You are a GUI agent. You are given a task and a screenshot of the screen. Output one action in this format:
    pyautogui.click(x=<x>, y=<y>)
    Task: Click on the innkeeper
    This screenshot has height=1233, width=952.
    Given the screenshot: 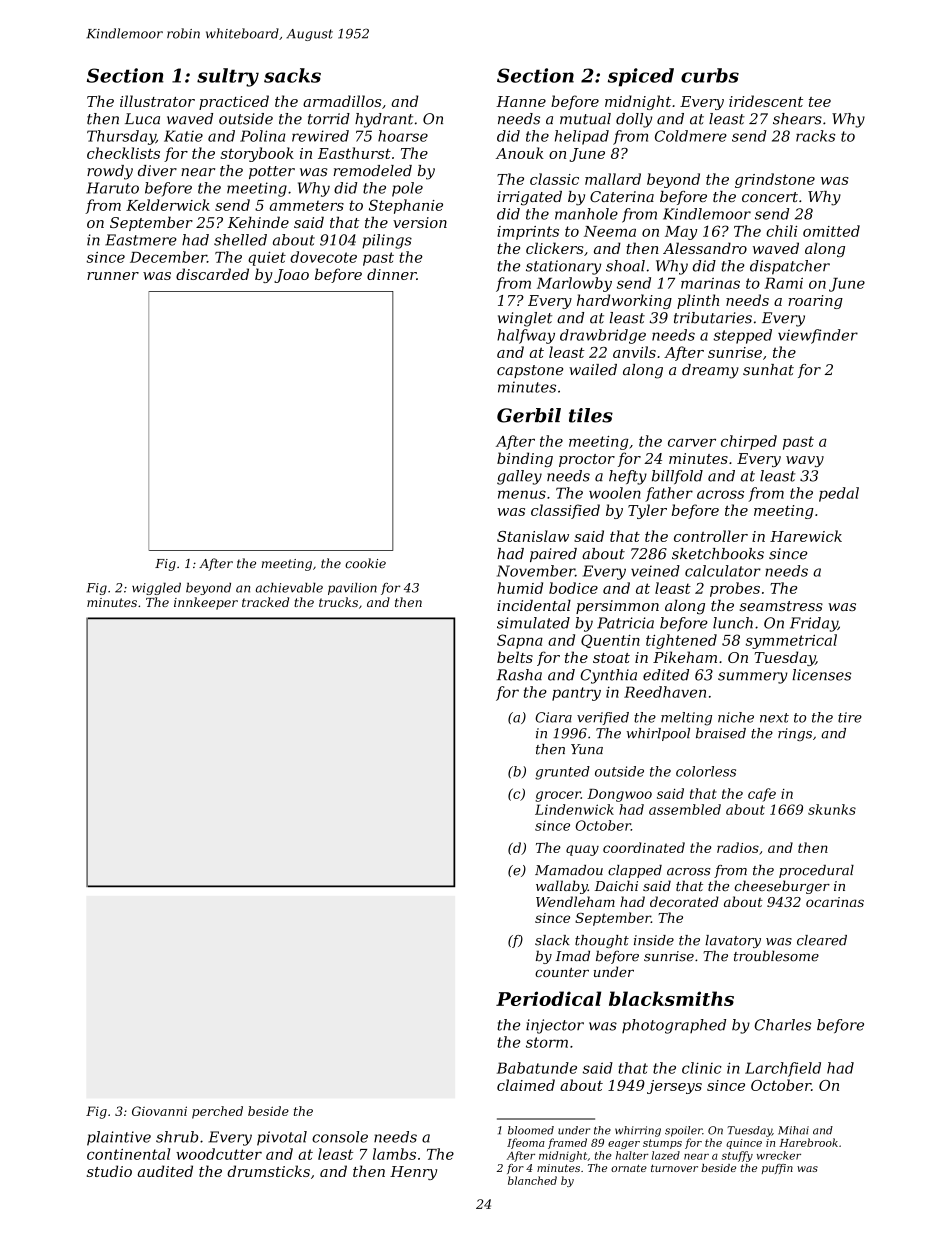 What is the action you would take?
    pyautogui.click(x=206, y=603)
